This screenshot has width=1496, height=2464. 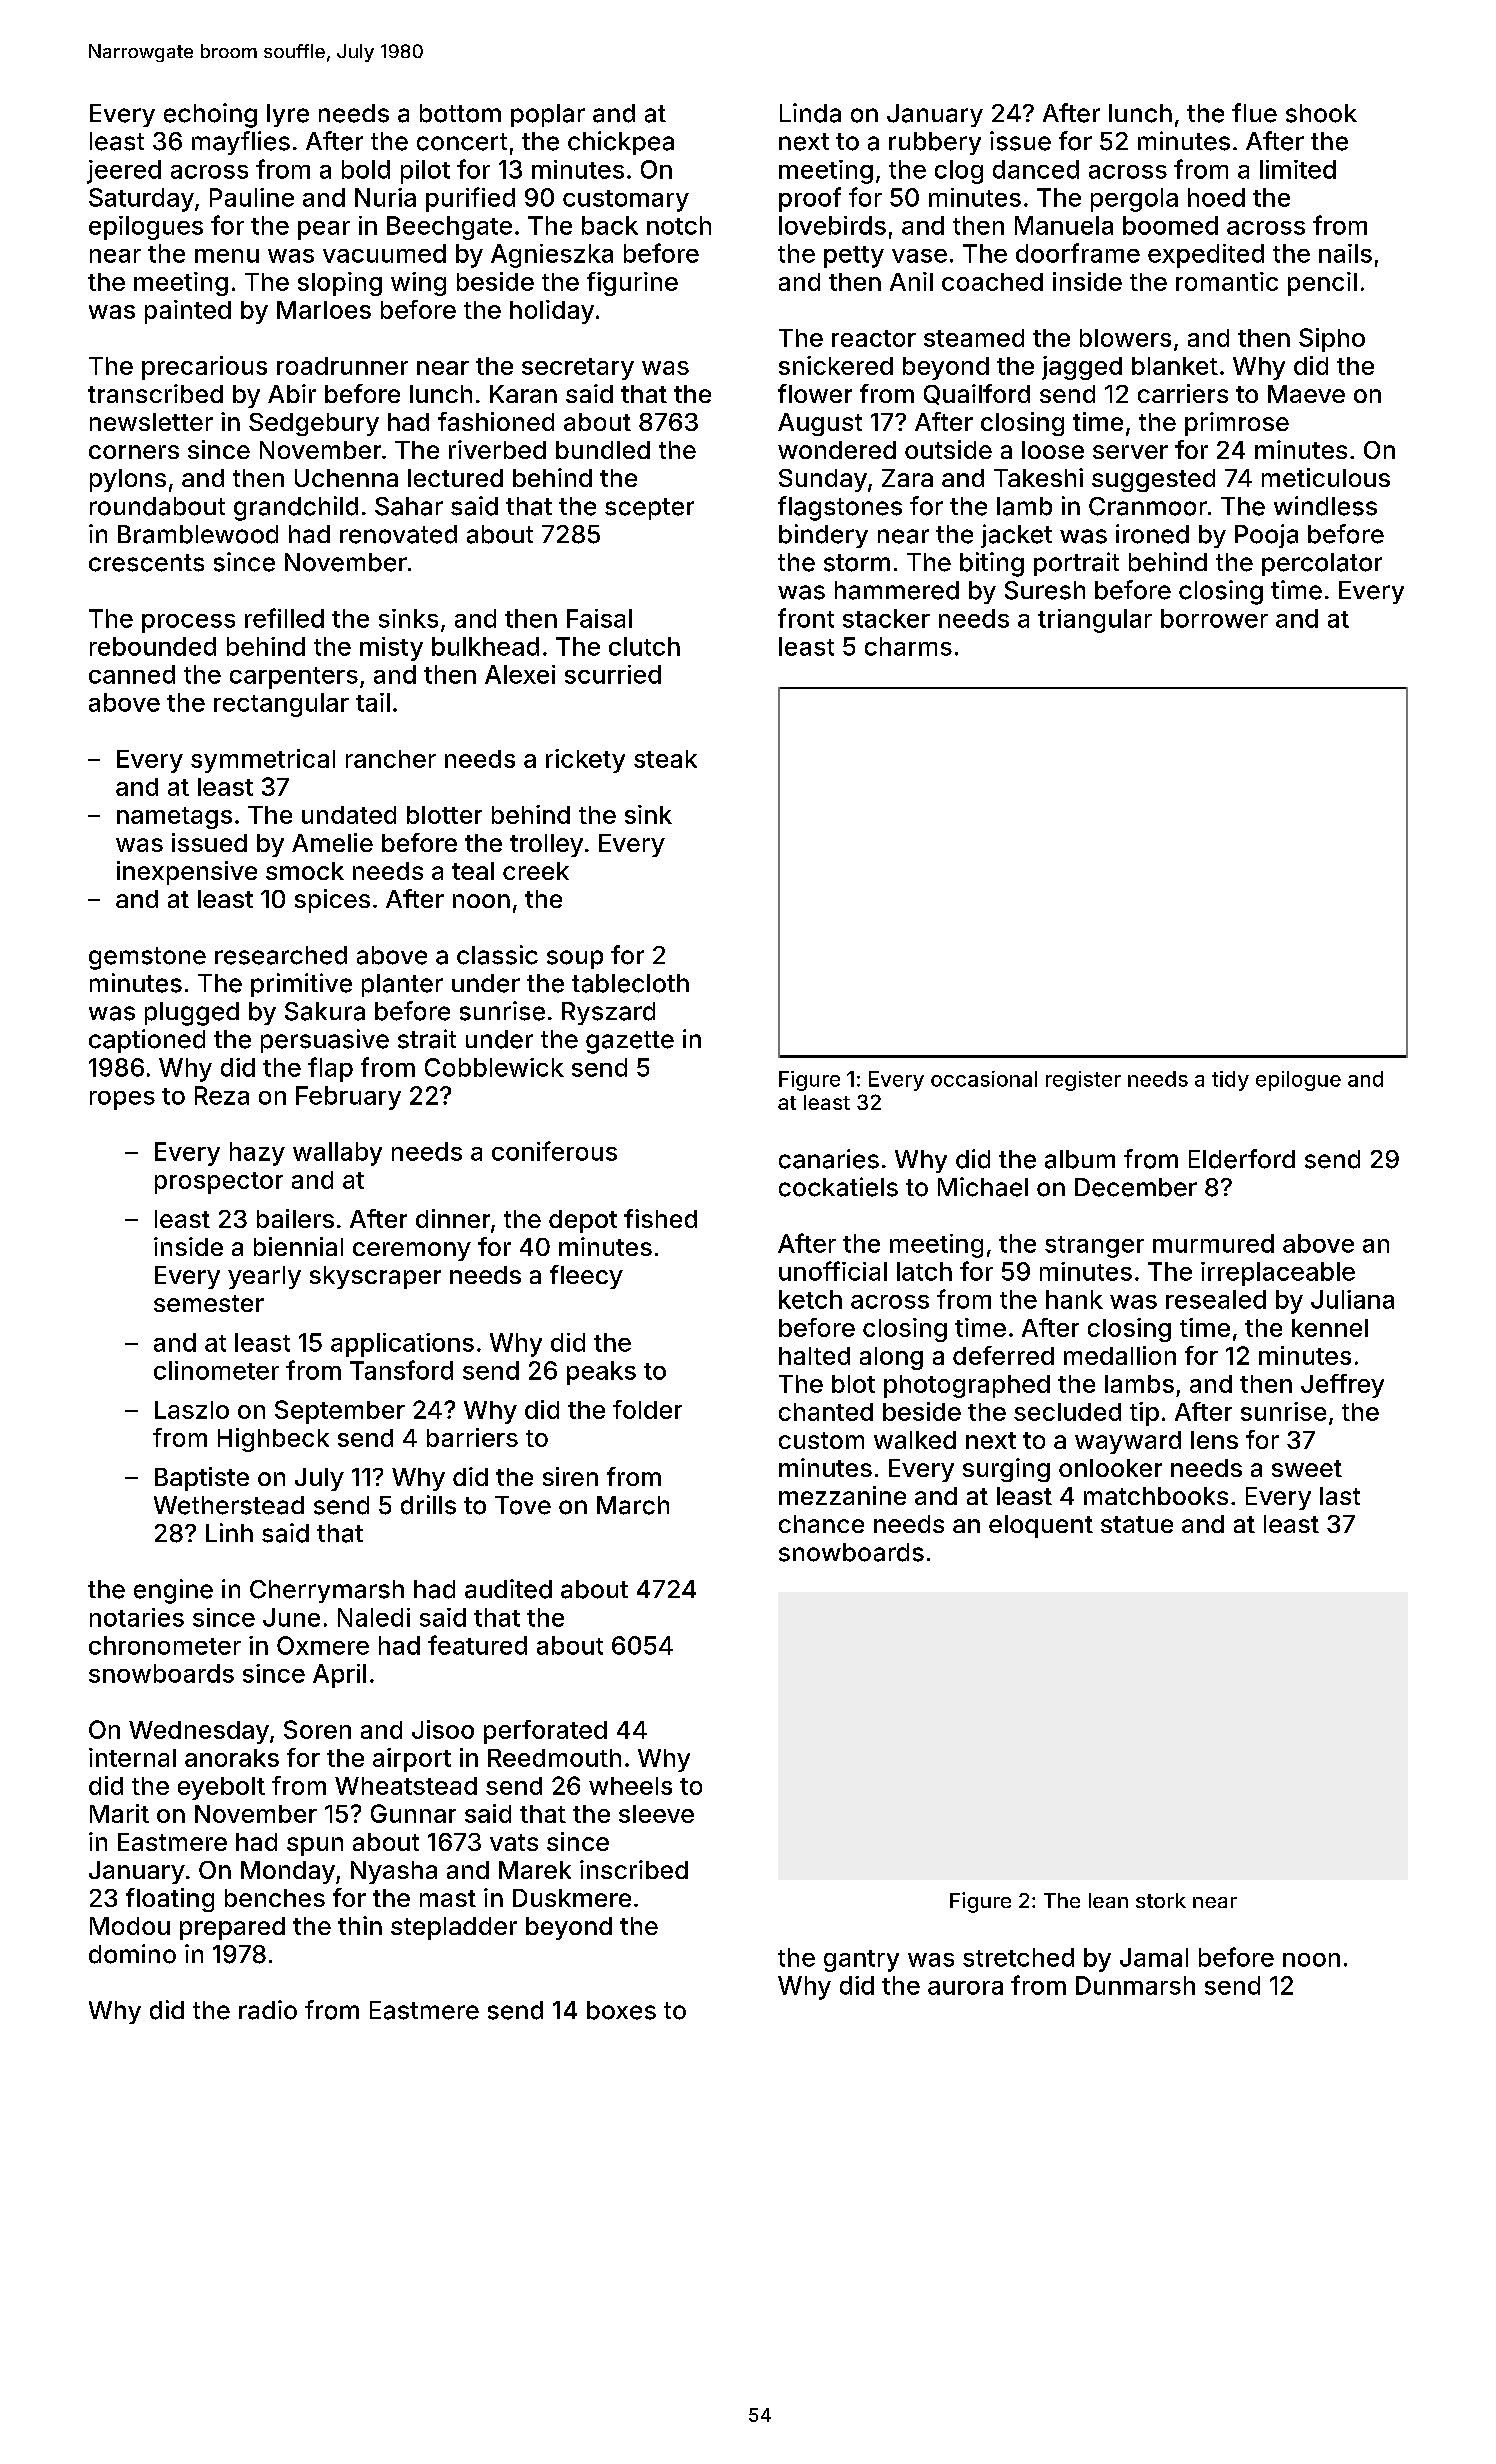 What do you see at coordinates (815, 393) in the screenshot?
I see `flower` at bounding box center [815, 393].
